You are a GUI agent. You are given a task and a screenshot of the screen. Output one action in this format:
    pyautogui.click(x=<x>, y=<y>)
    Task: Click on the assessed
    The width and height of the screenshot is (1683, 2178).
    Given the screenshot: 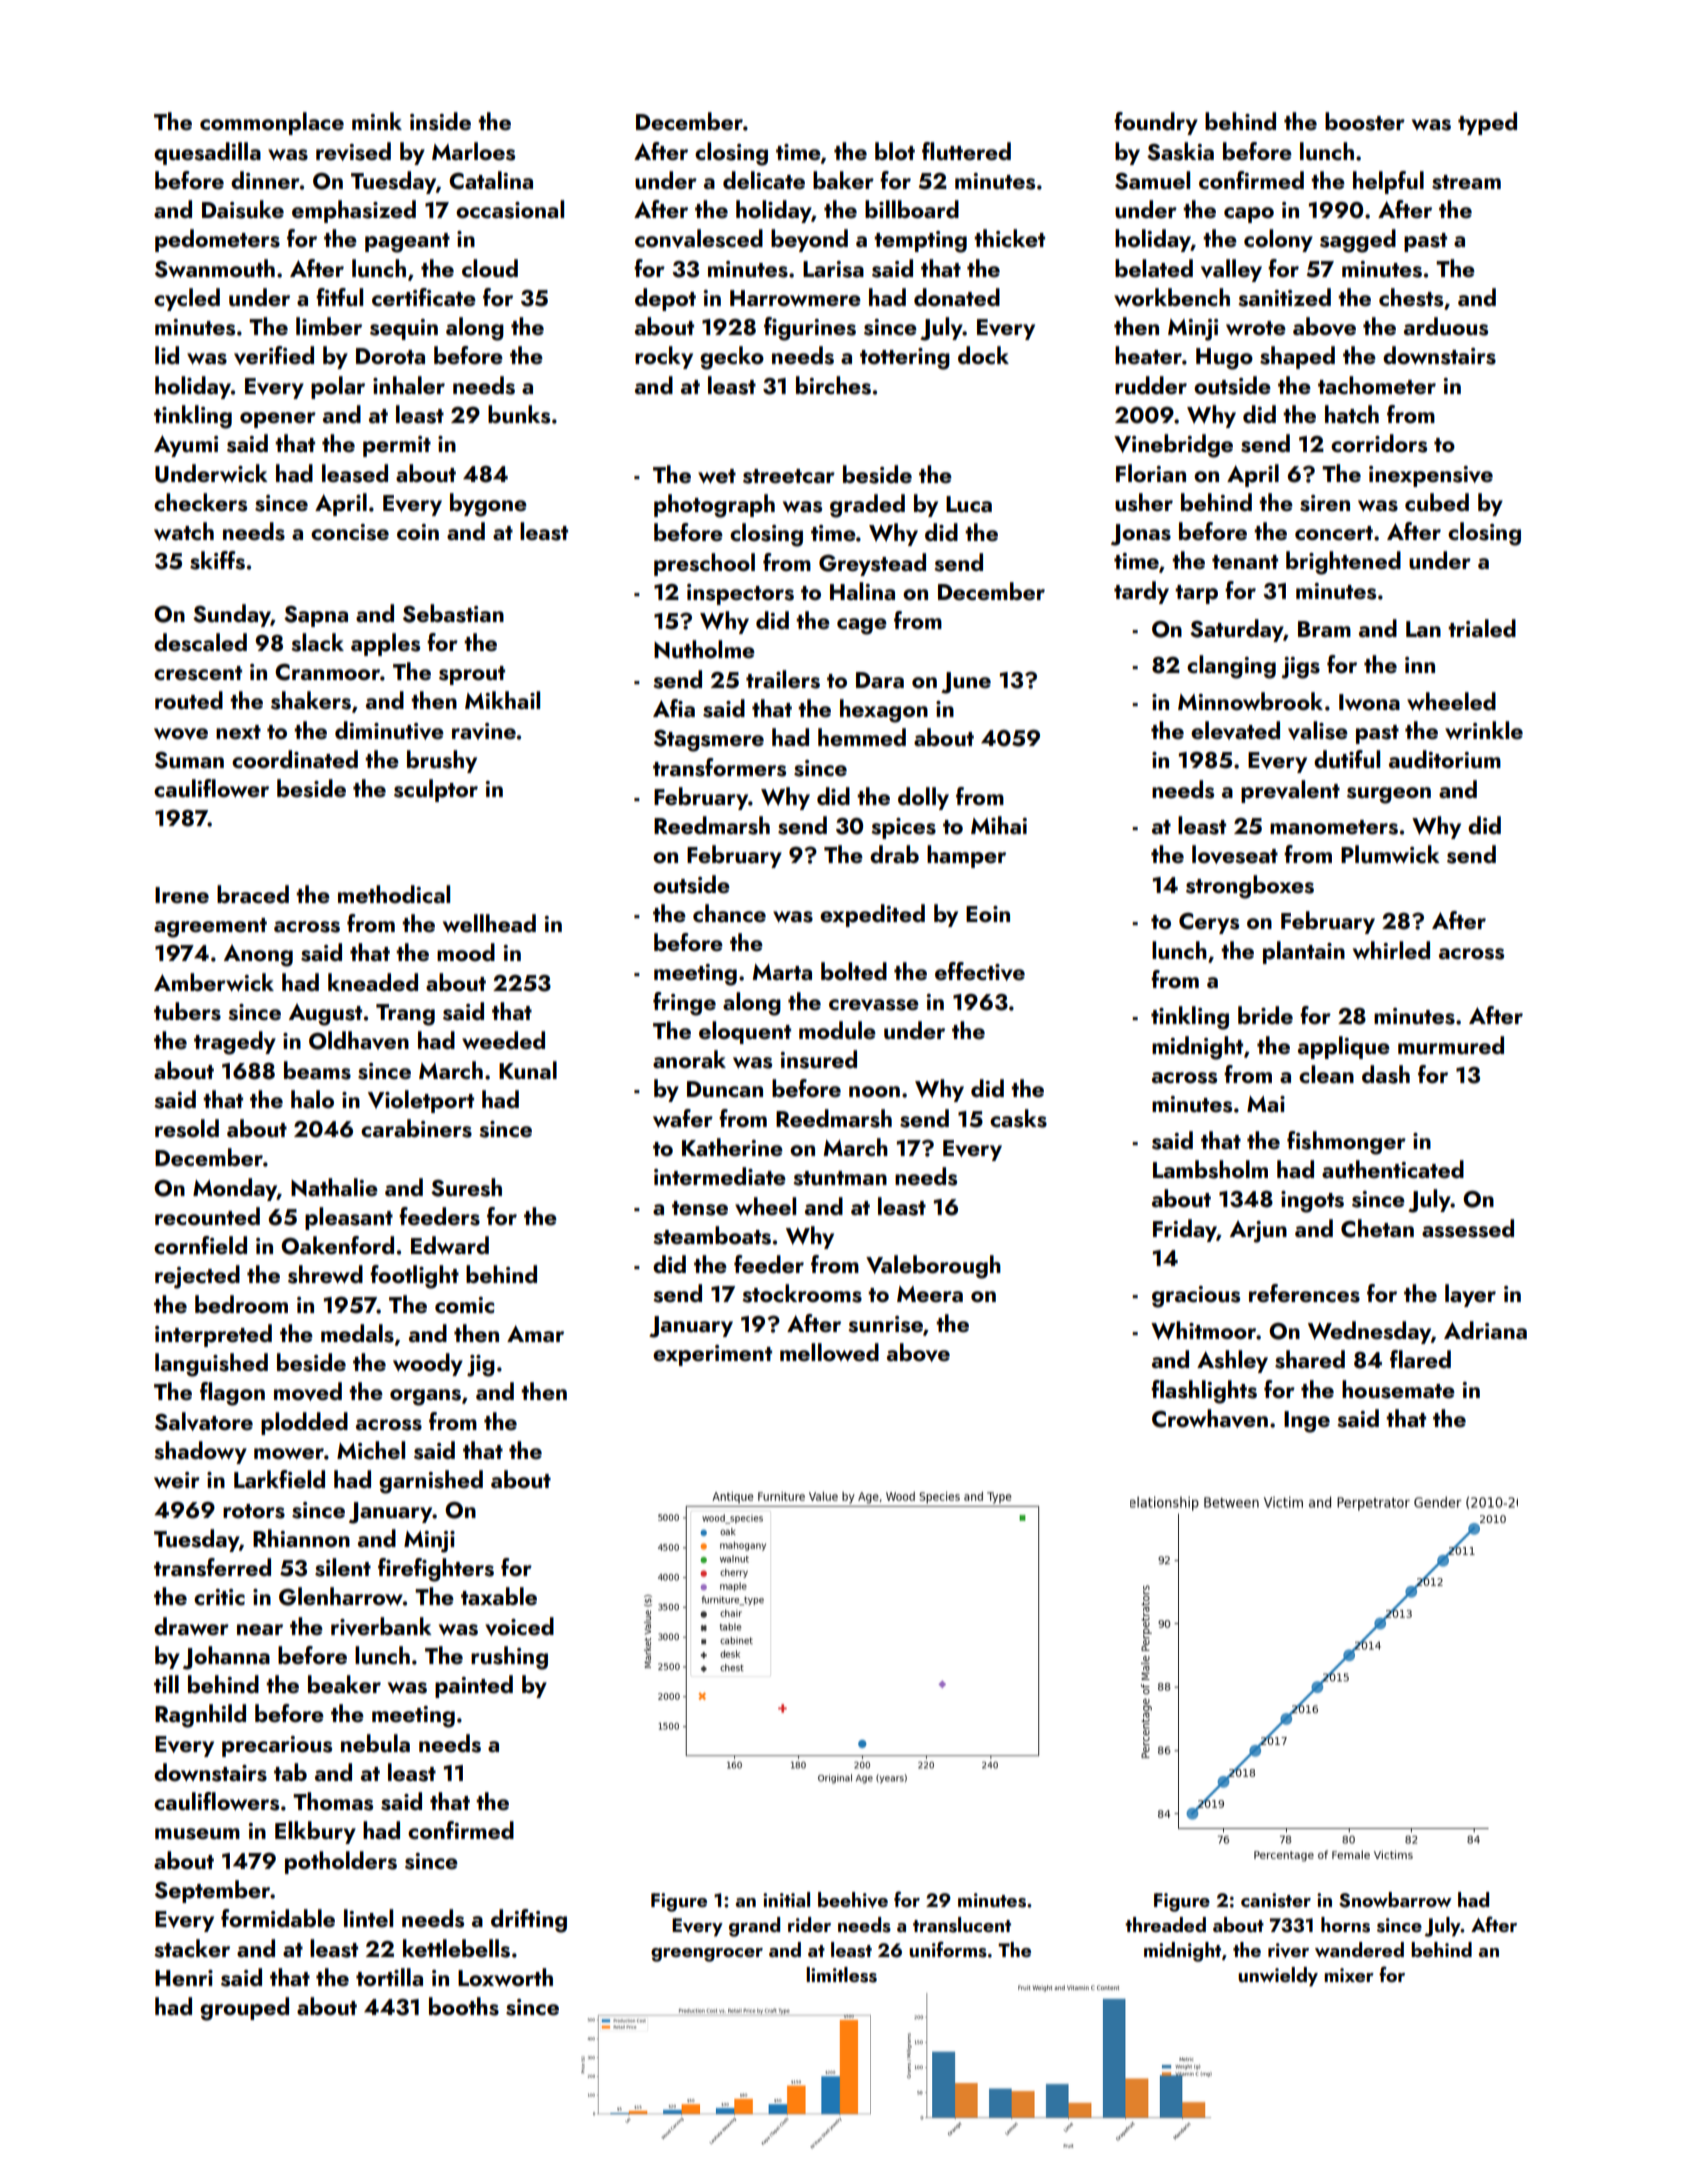 What is the action you would take?
    pyautogui.click(x=1468, y=1228)
